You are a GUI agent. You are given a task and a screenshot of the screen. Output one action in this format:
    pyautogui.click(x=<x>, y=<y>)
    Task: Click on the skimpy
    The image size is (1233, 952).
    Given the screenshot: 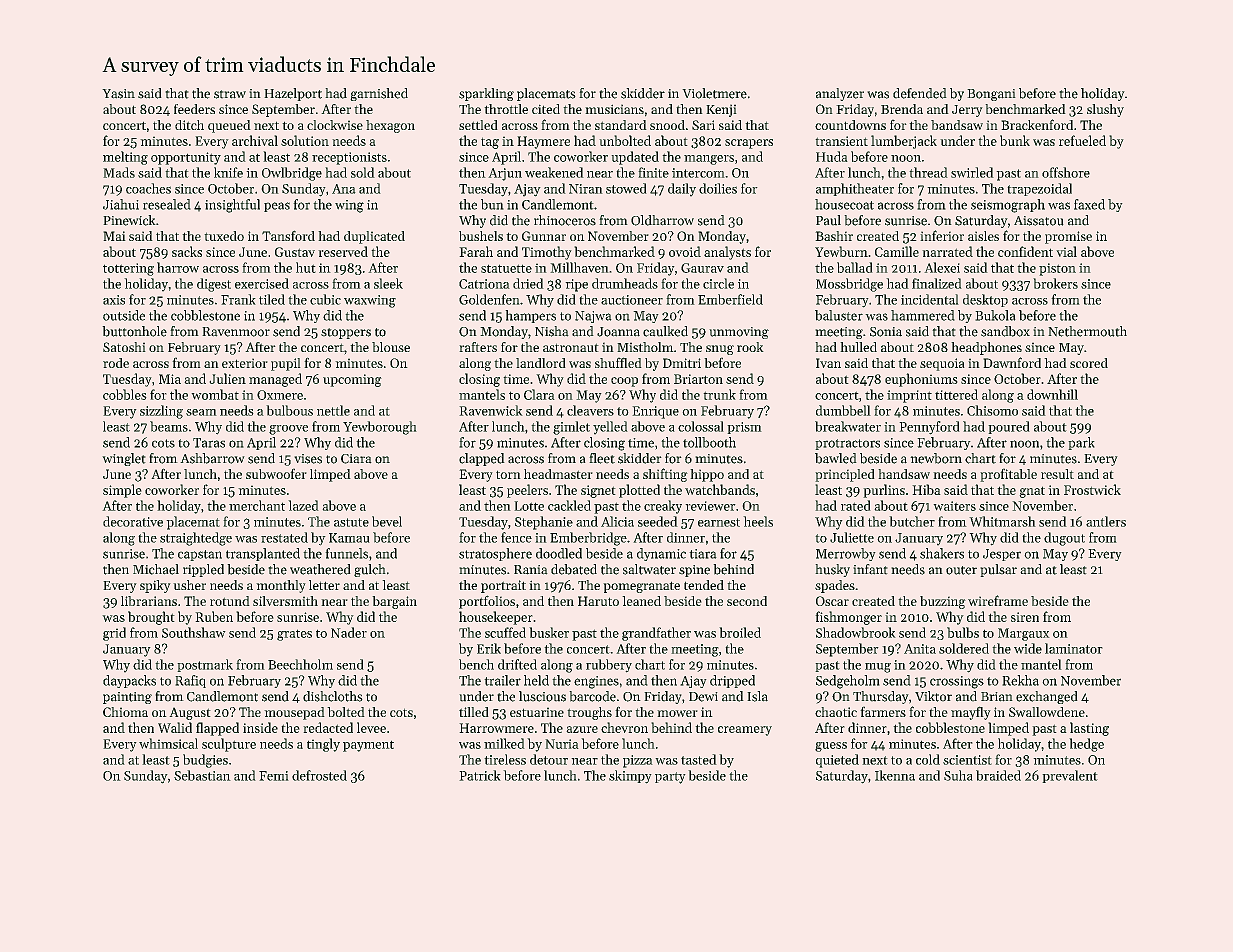 What is the action you would take?
    pyautogui.click(x=630, y=777)
